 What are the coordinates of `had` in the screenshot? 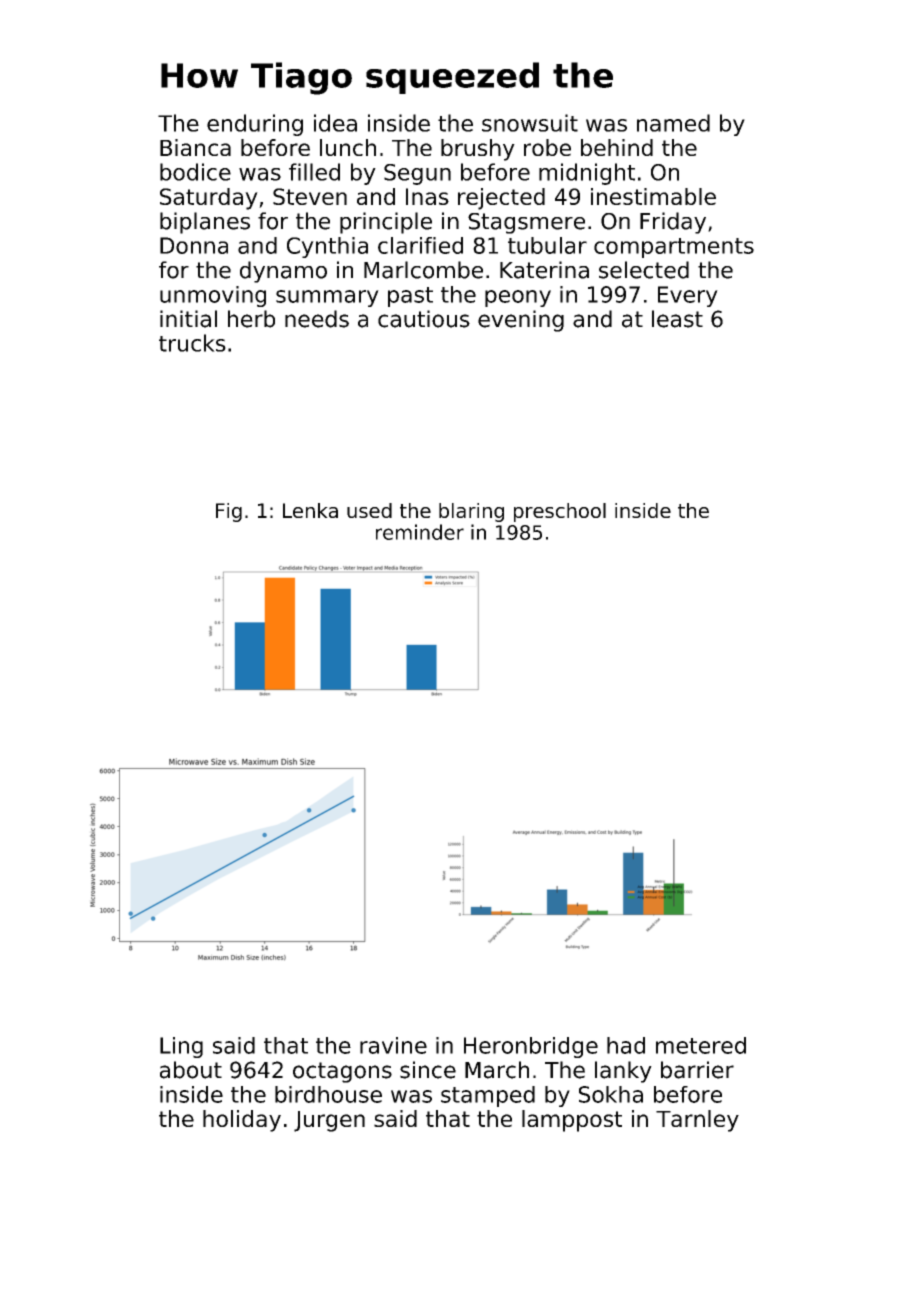 It's located at (626, 1045).
